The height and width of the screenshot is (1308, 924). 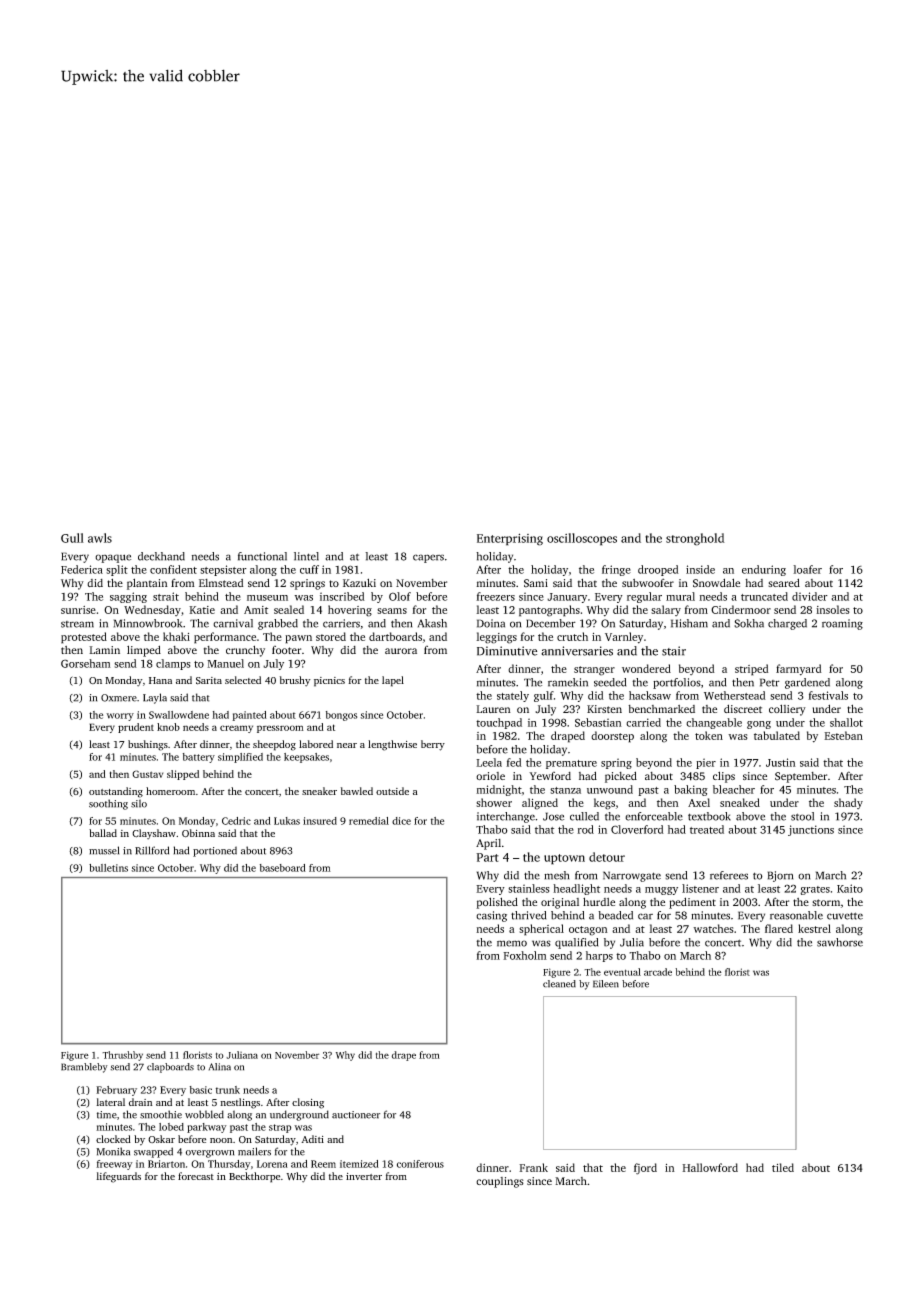 What do you see at coordinates (710, 1167) in the screenshot?
I see `Hallowford` at bounding box center [710, 1167].
